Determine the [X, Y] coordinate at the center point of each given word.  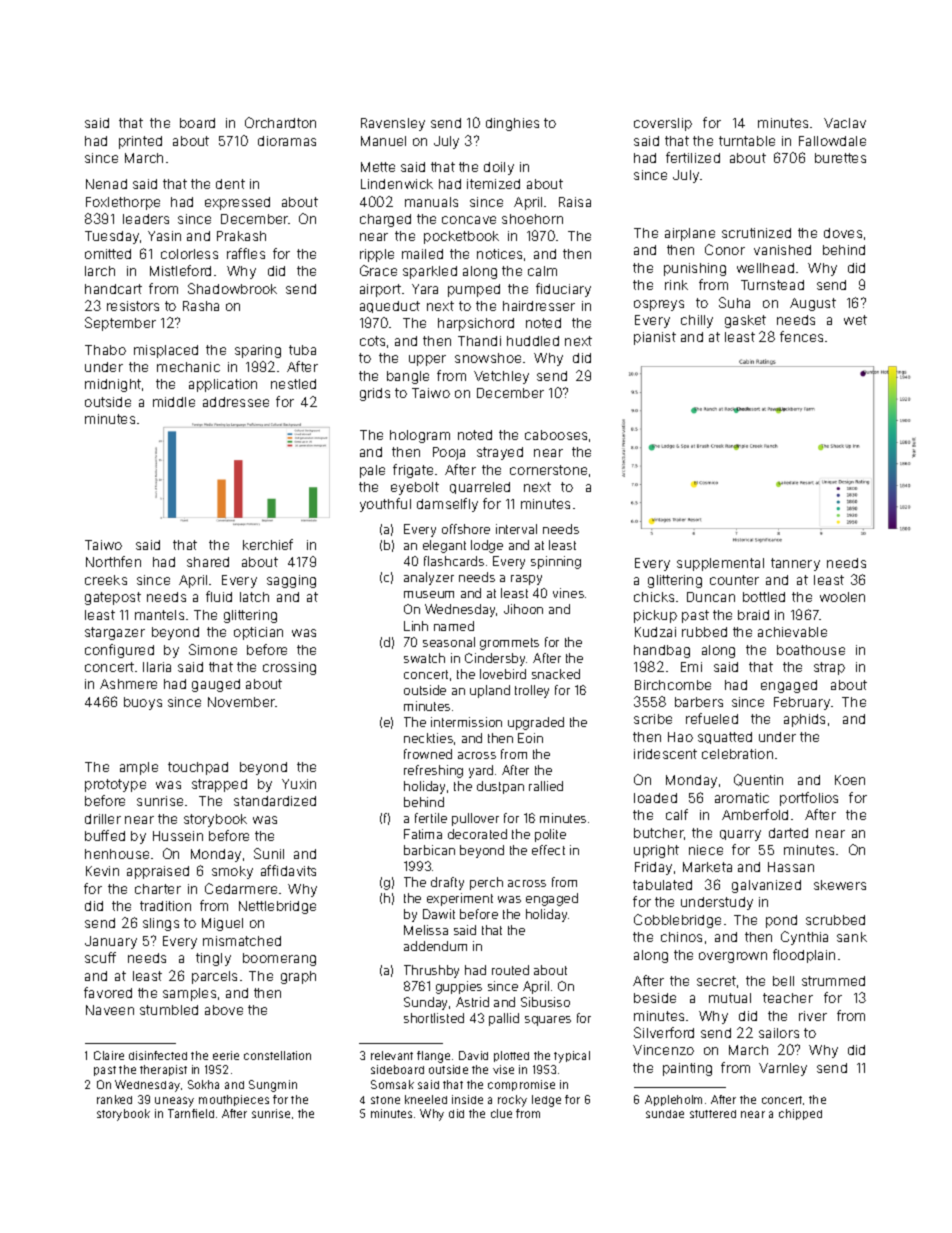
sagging [291, 581]
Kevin [102, 871]
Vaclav [845, 123]
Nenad [106, 184]
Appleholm [673, 1100]
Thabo [105, 350]
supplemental [720, 564]
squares [548, 1021]
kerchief [268, 544]
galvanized [766, 886]
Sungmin [273, 1086]
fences [801, 336]
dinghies [512, 124]
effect [548, 850]
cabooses [556, 435]
